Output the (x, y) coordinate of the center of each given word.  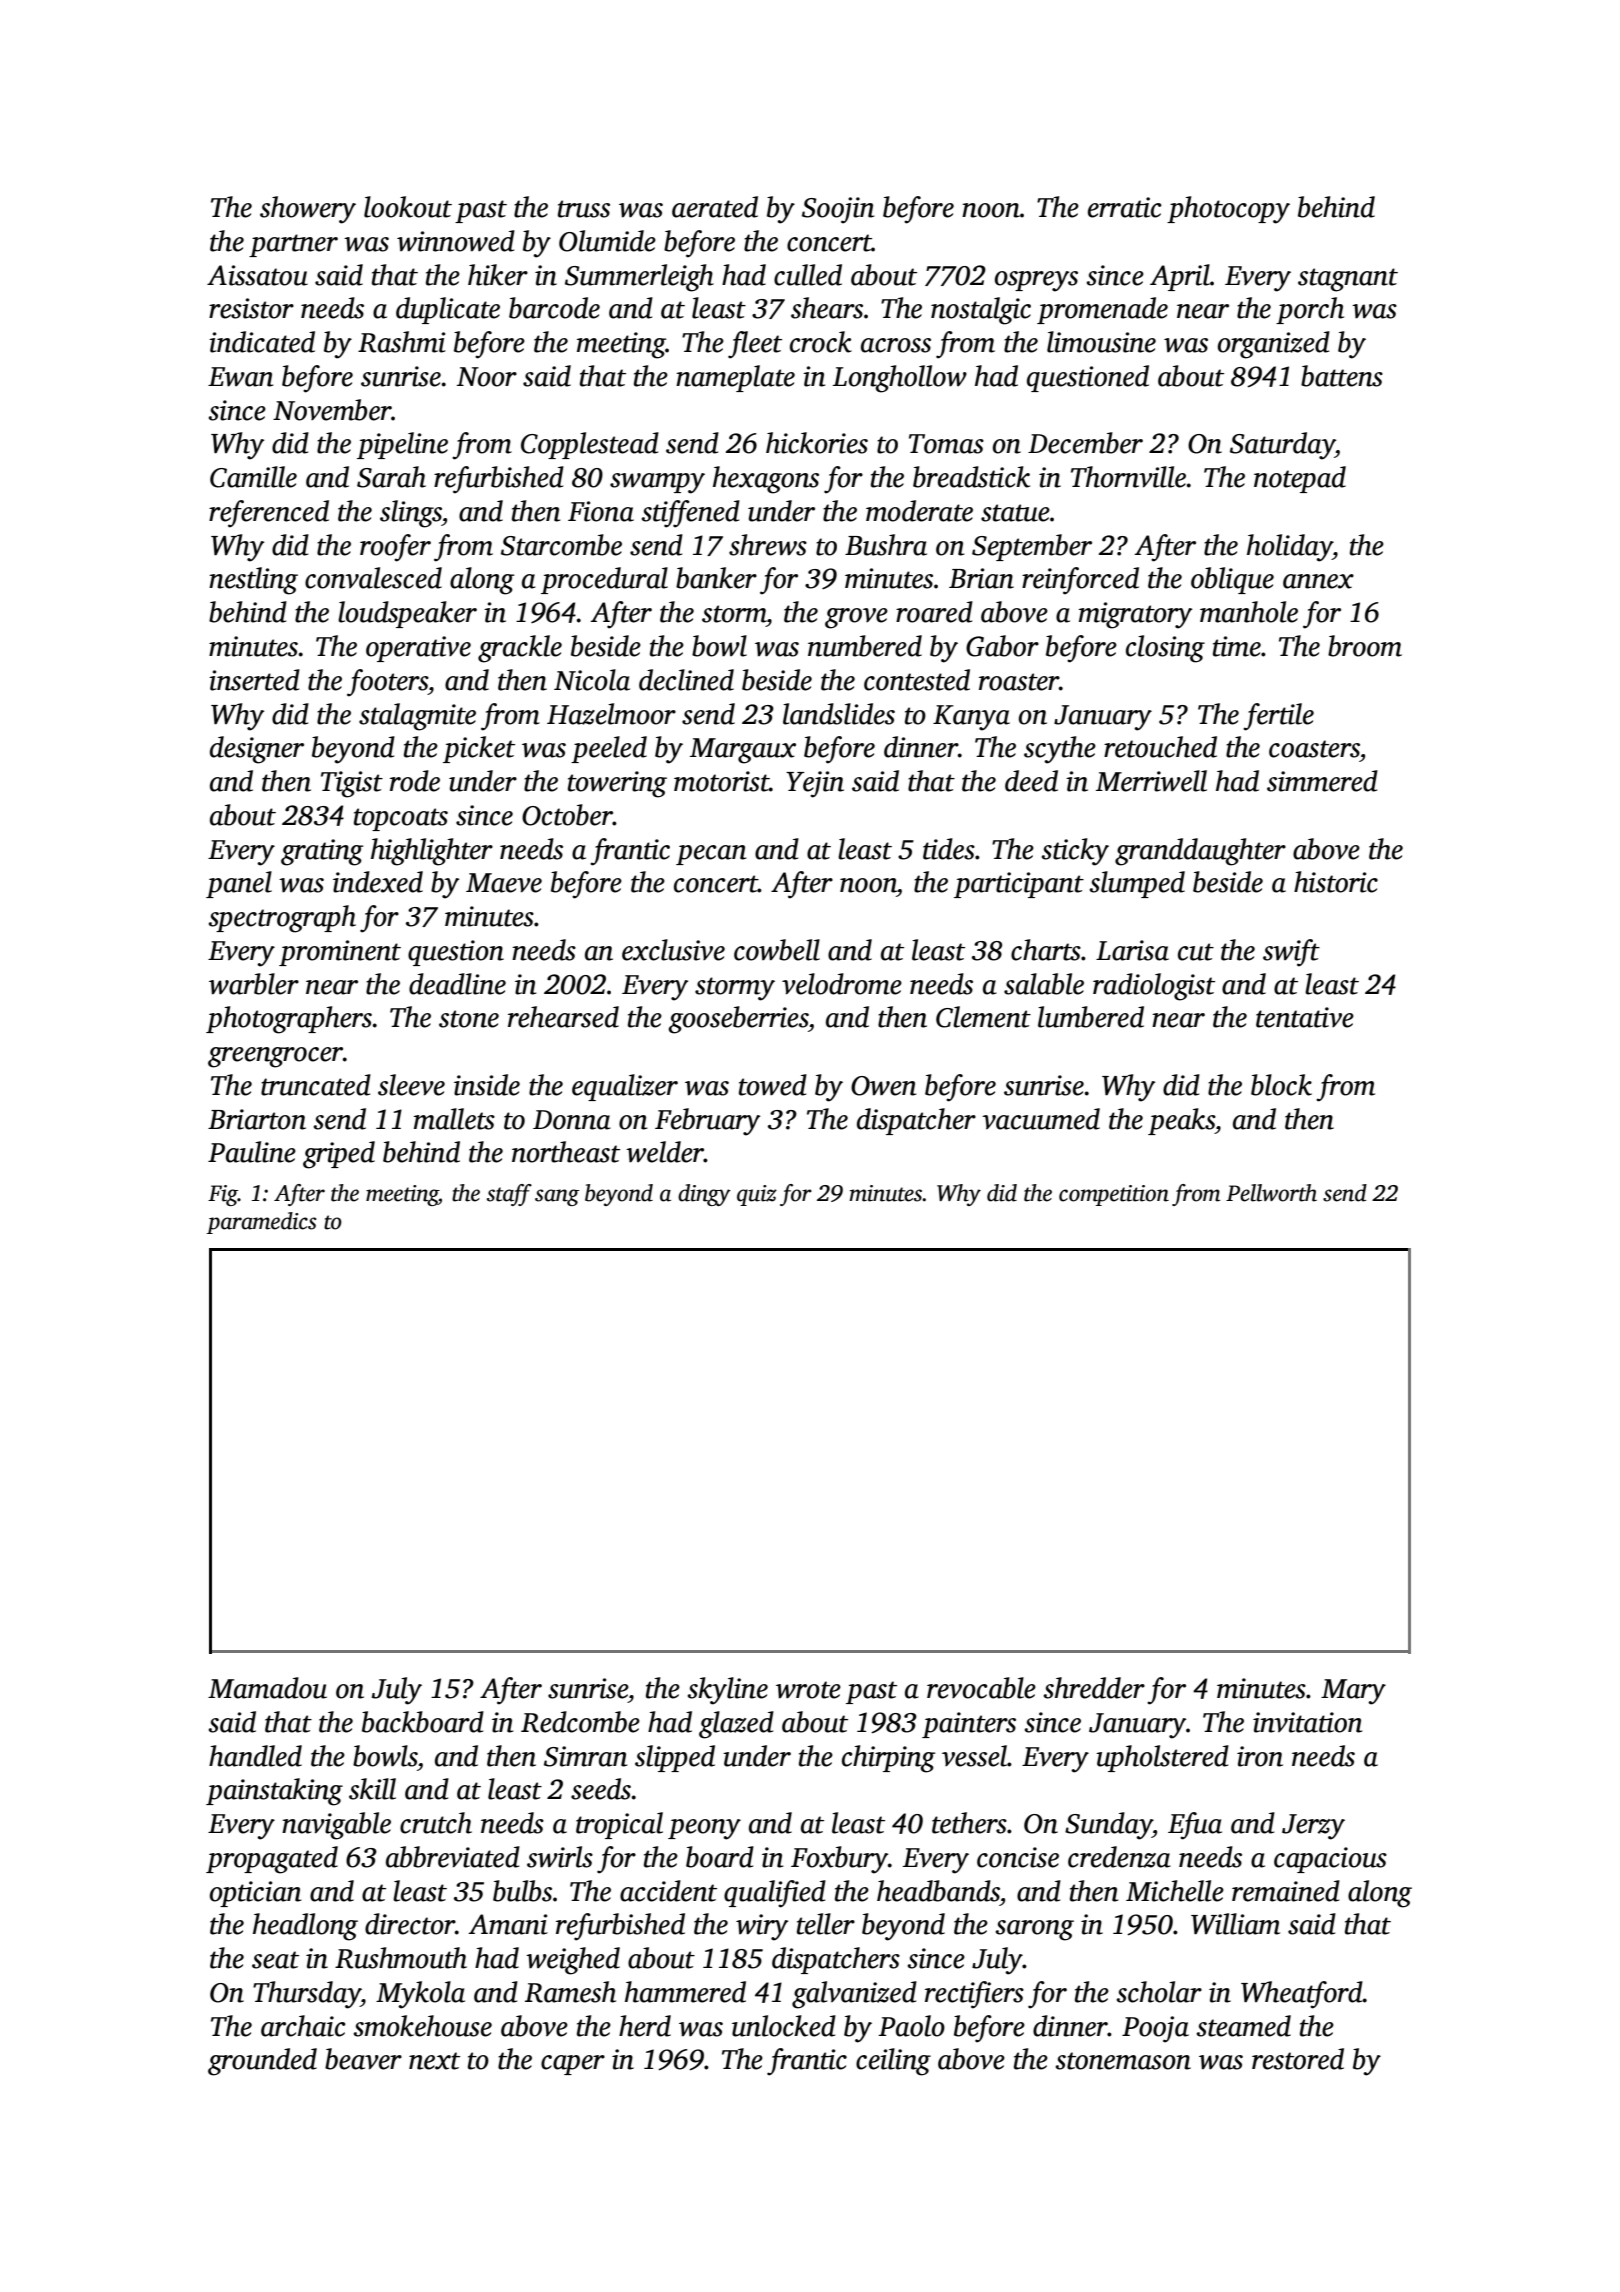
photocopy (1228, 210)
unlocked (784, 2026)
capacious (1330, 1860)
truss (584, 209)
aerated (715, 207)
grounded (262, 2062)
